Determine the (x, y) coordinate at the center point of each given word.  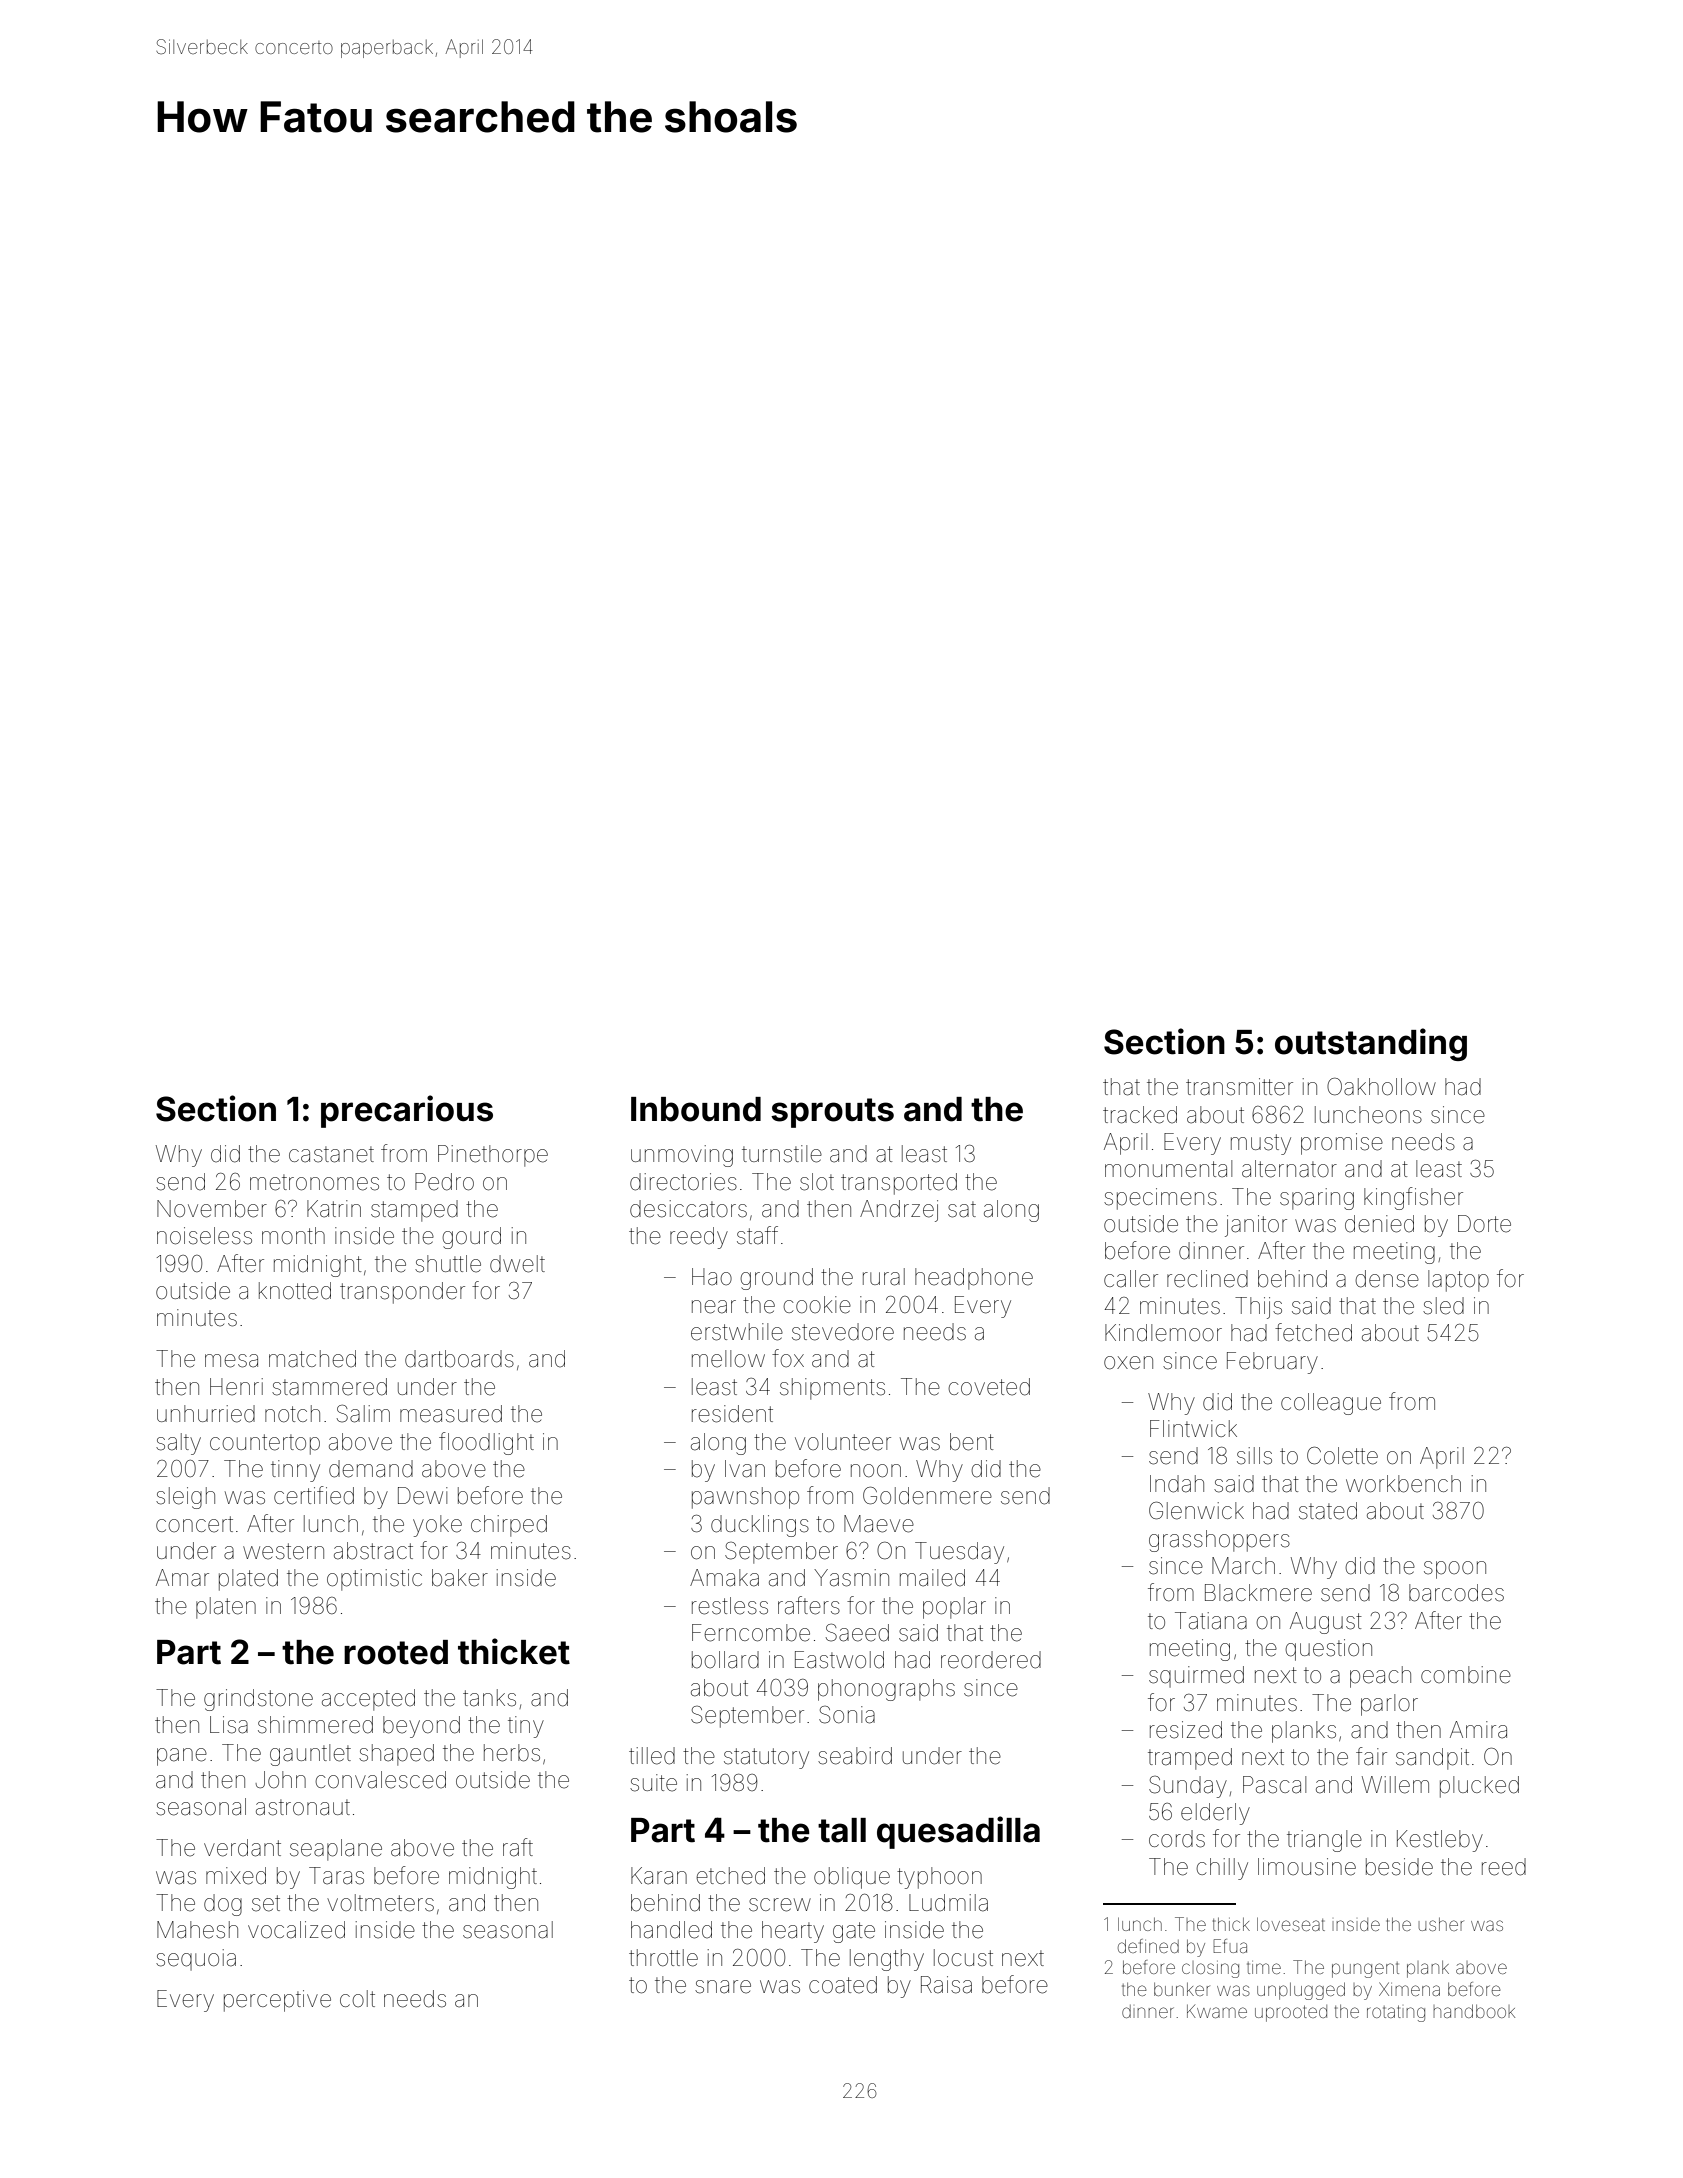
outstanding (1371, 1044)
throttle (663, 1958)
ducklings (760, 1526)
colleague (1331, 1404)
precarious (407, 1111)
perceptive (277, 2001)
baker (460, 1578)
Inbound (696, 1109)
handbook (1474, 2011)
